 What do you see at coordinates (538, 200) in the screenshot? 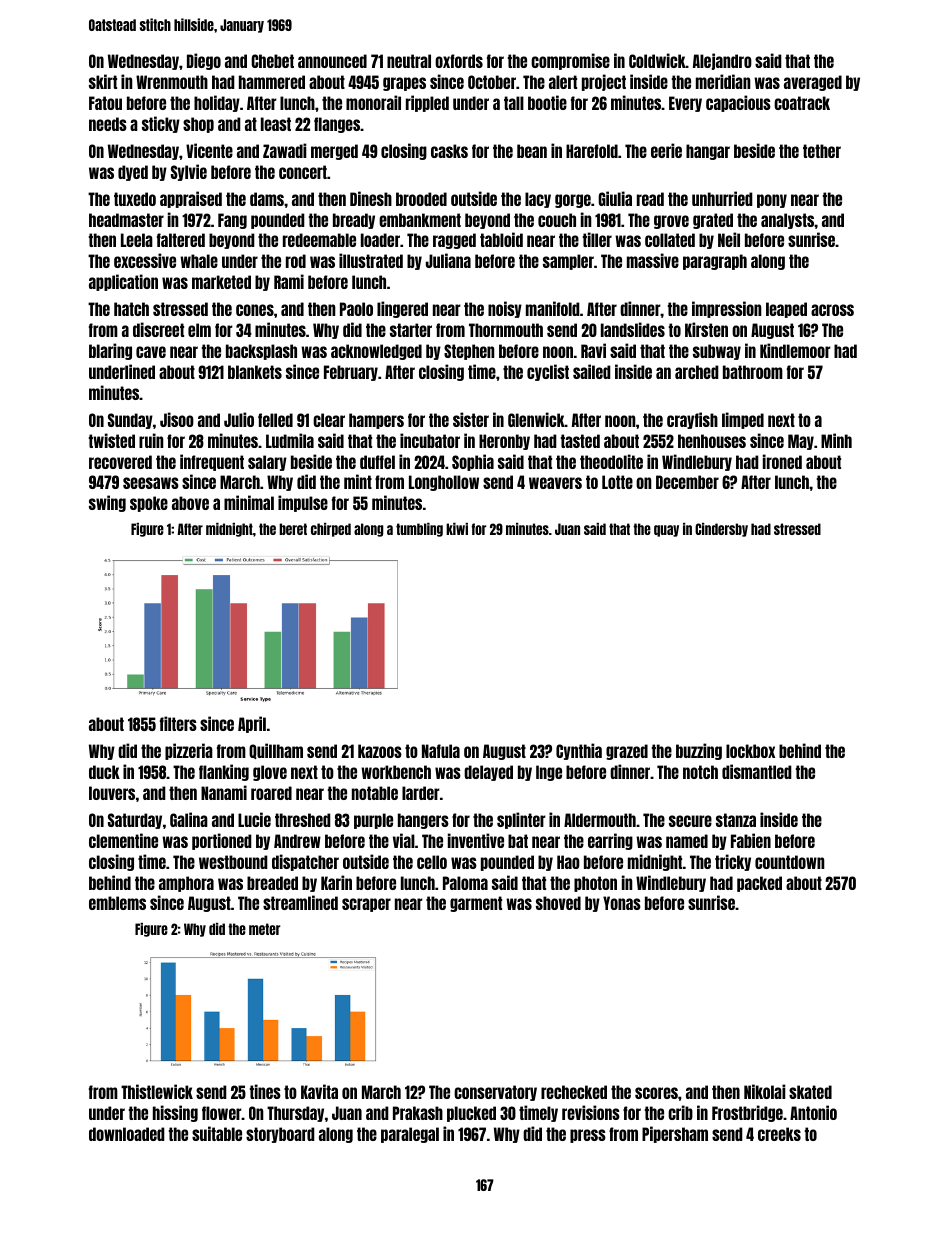
I see `lacy` at bounding box center [538, 200].
